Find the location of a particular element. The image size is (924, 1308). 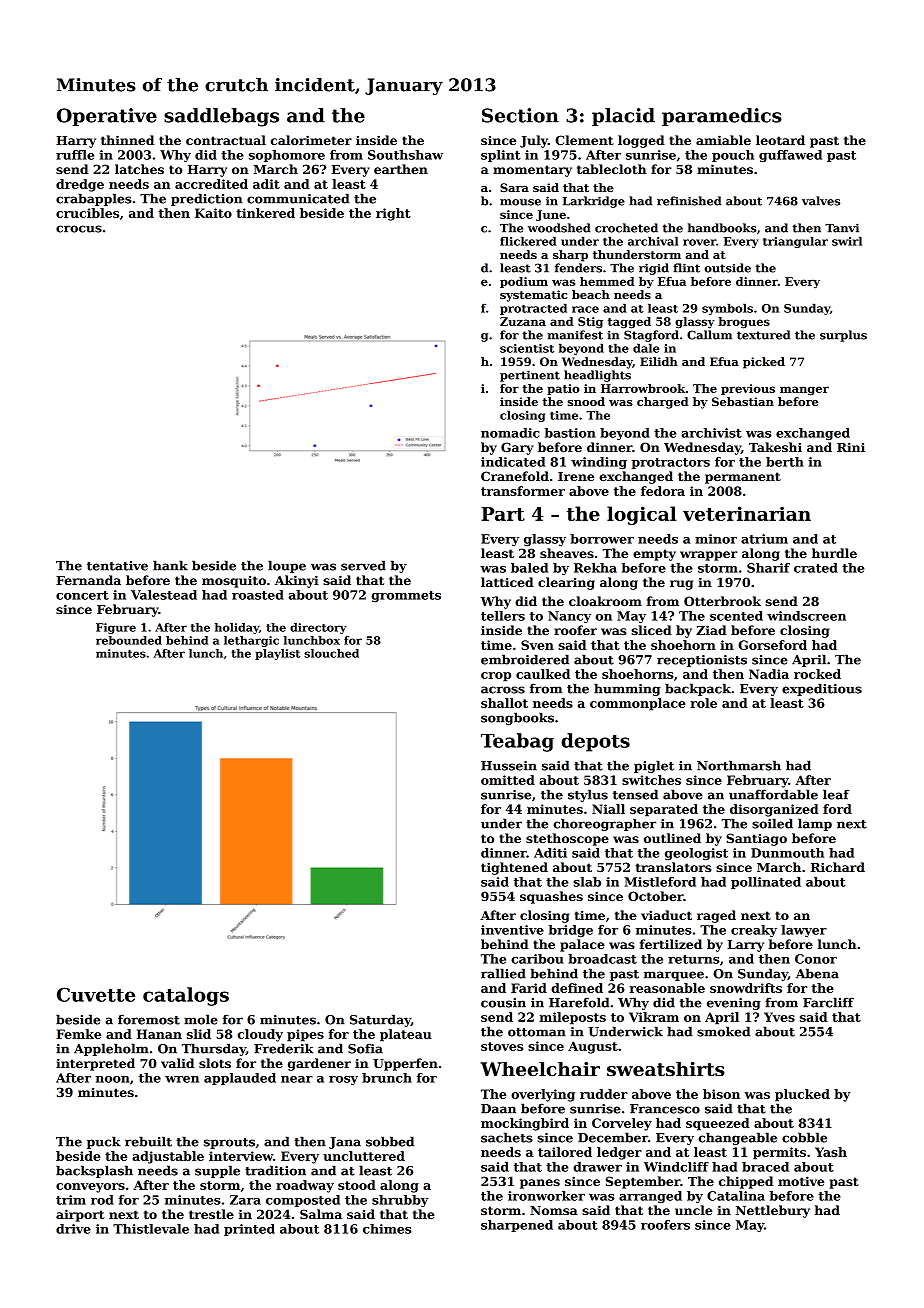

rudder is located at coordinates (604, 1094).
